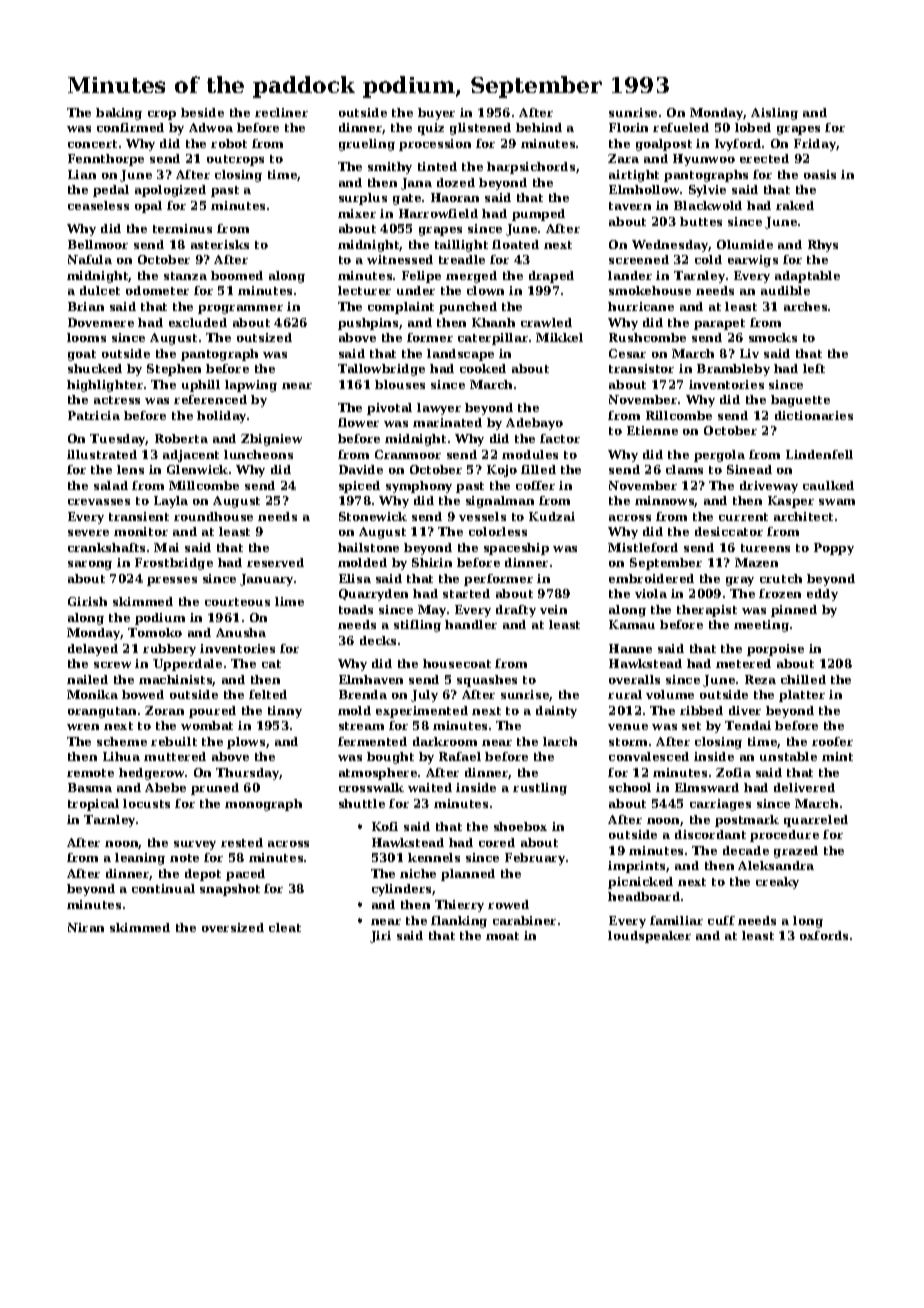  Describe the element at coordinates (271, 440) in the screenshot. I see `Zbigniew` at that location.
